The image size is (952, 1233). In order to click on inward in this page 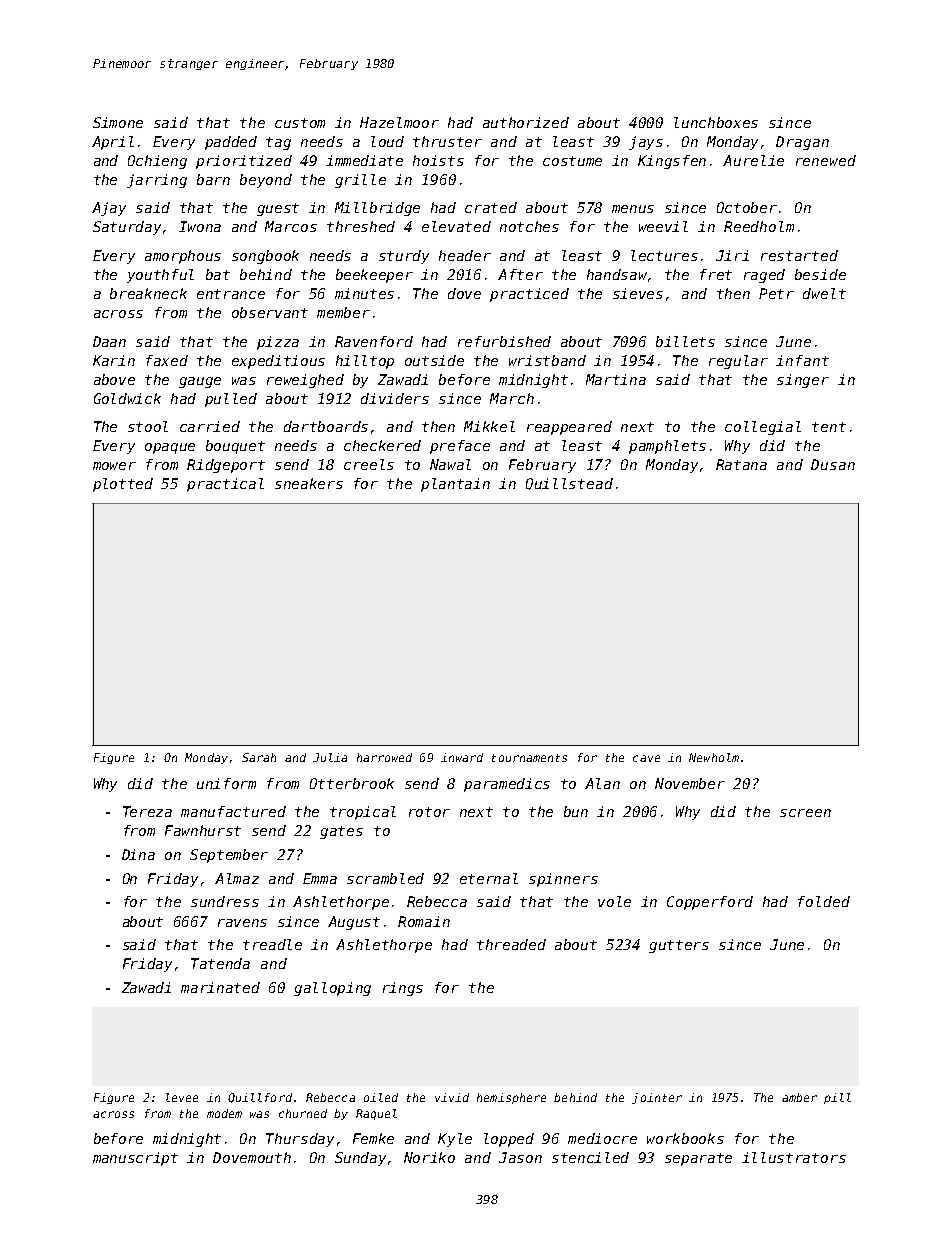, I will do `click(462, 757)`.
